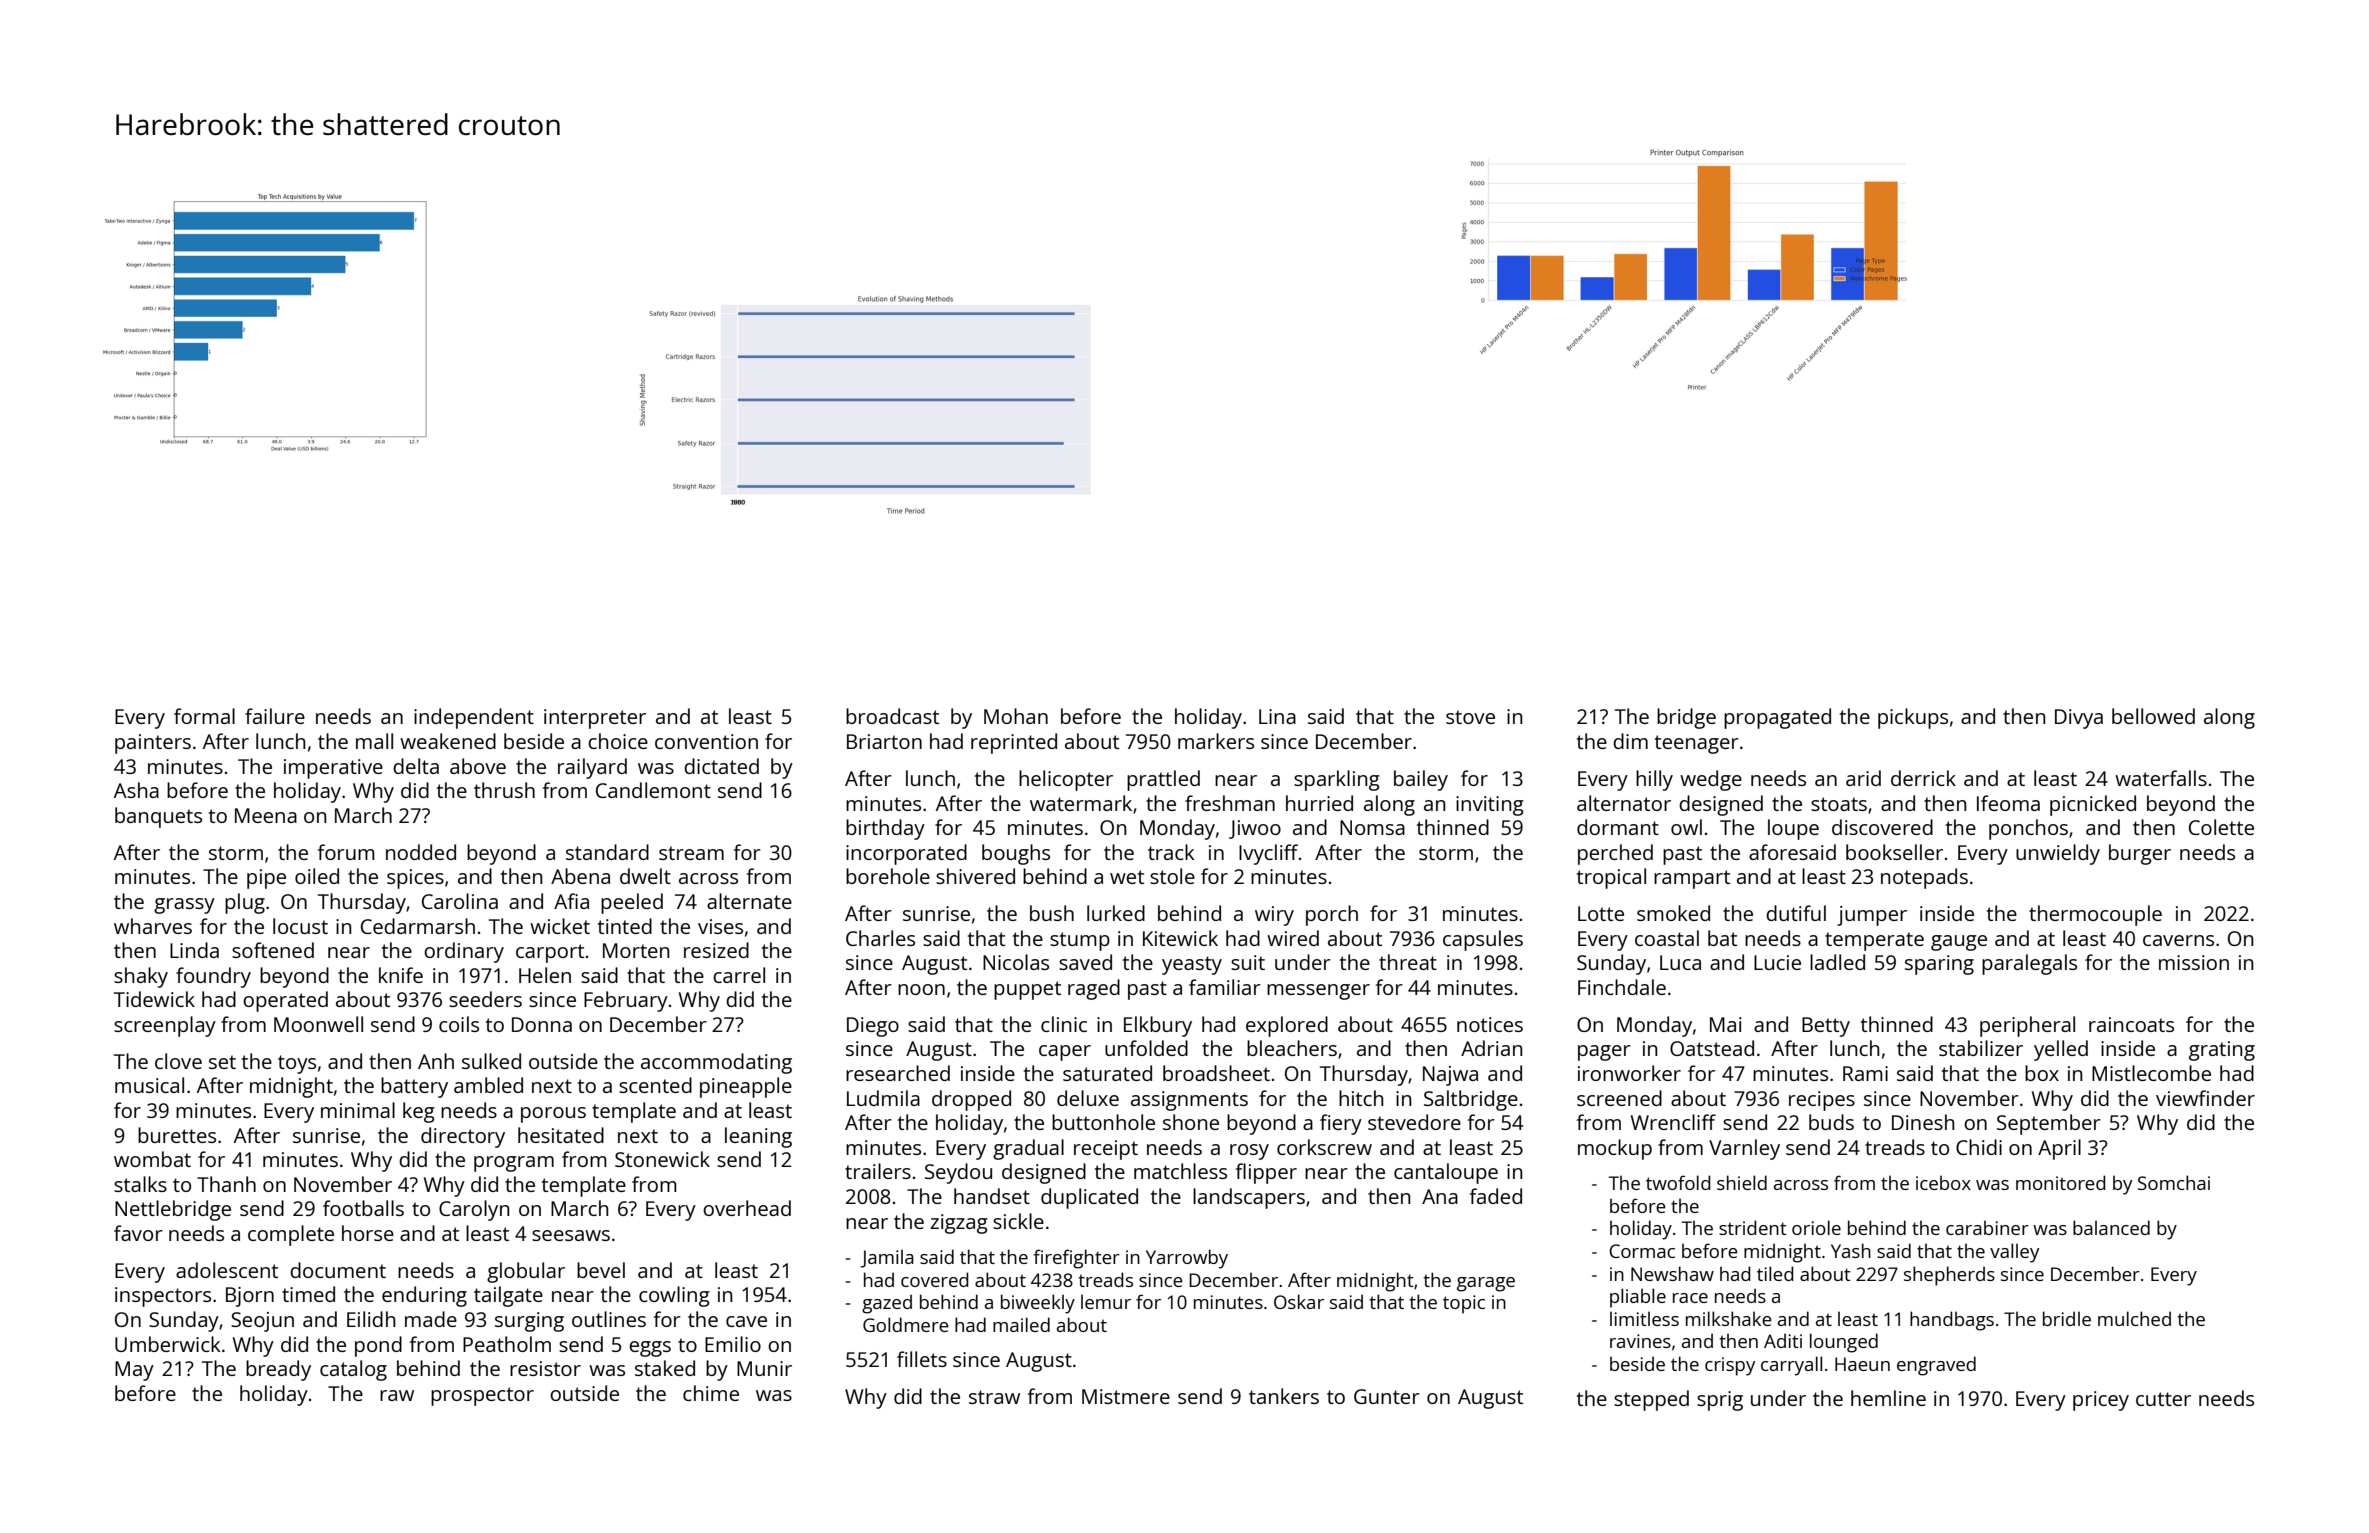  I want to click on broadcast, so click(892, 716).
